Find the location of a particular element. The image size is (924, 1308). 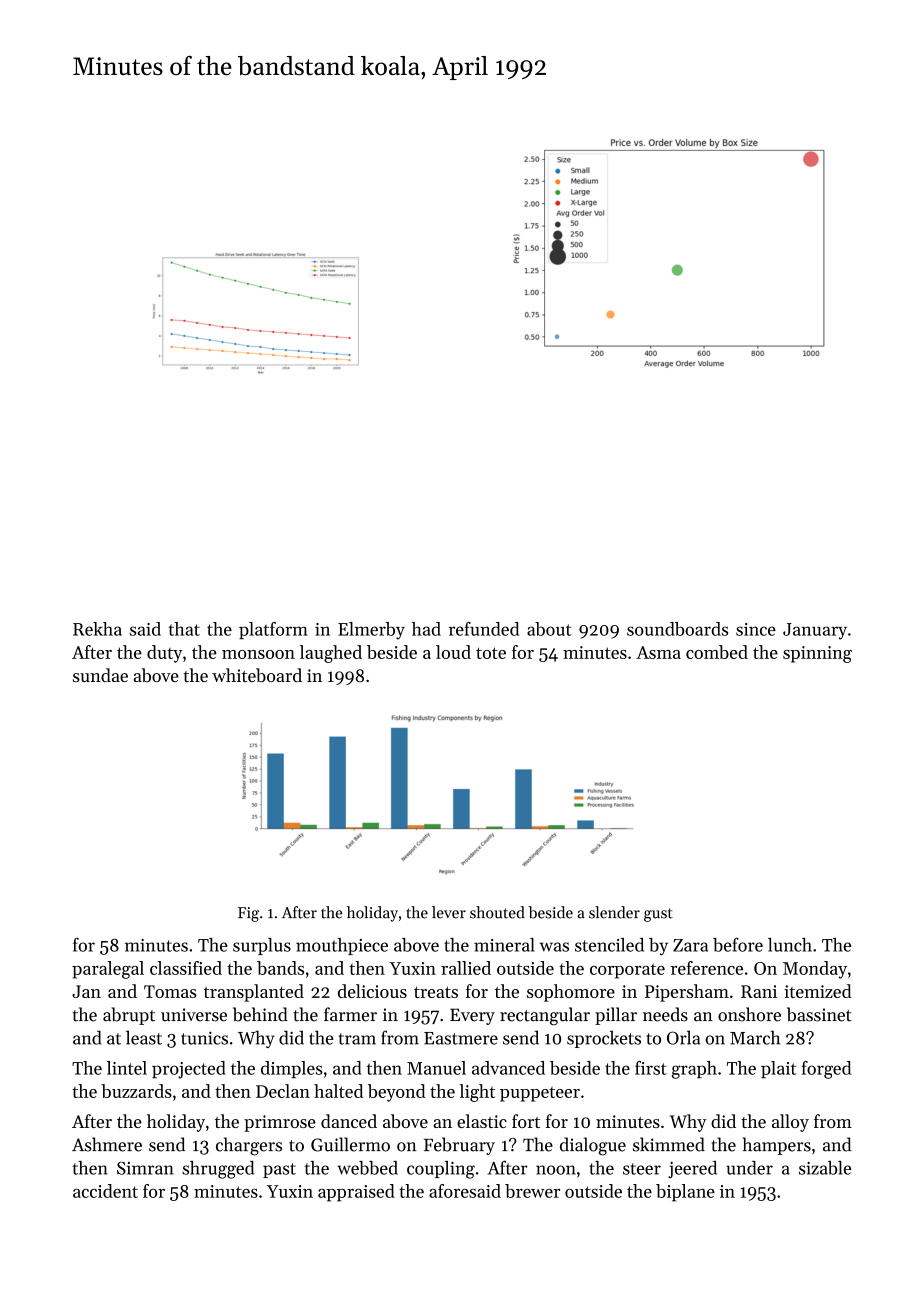

stenciled is located at coordinates (609, 945).
